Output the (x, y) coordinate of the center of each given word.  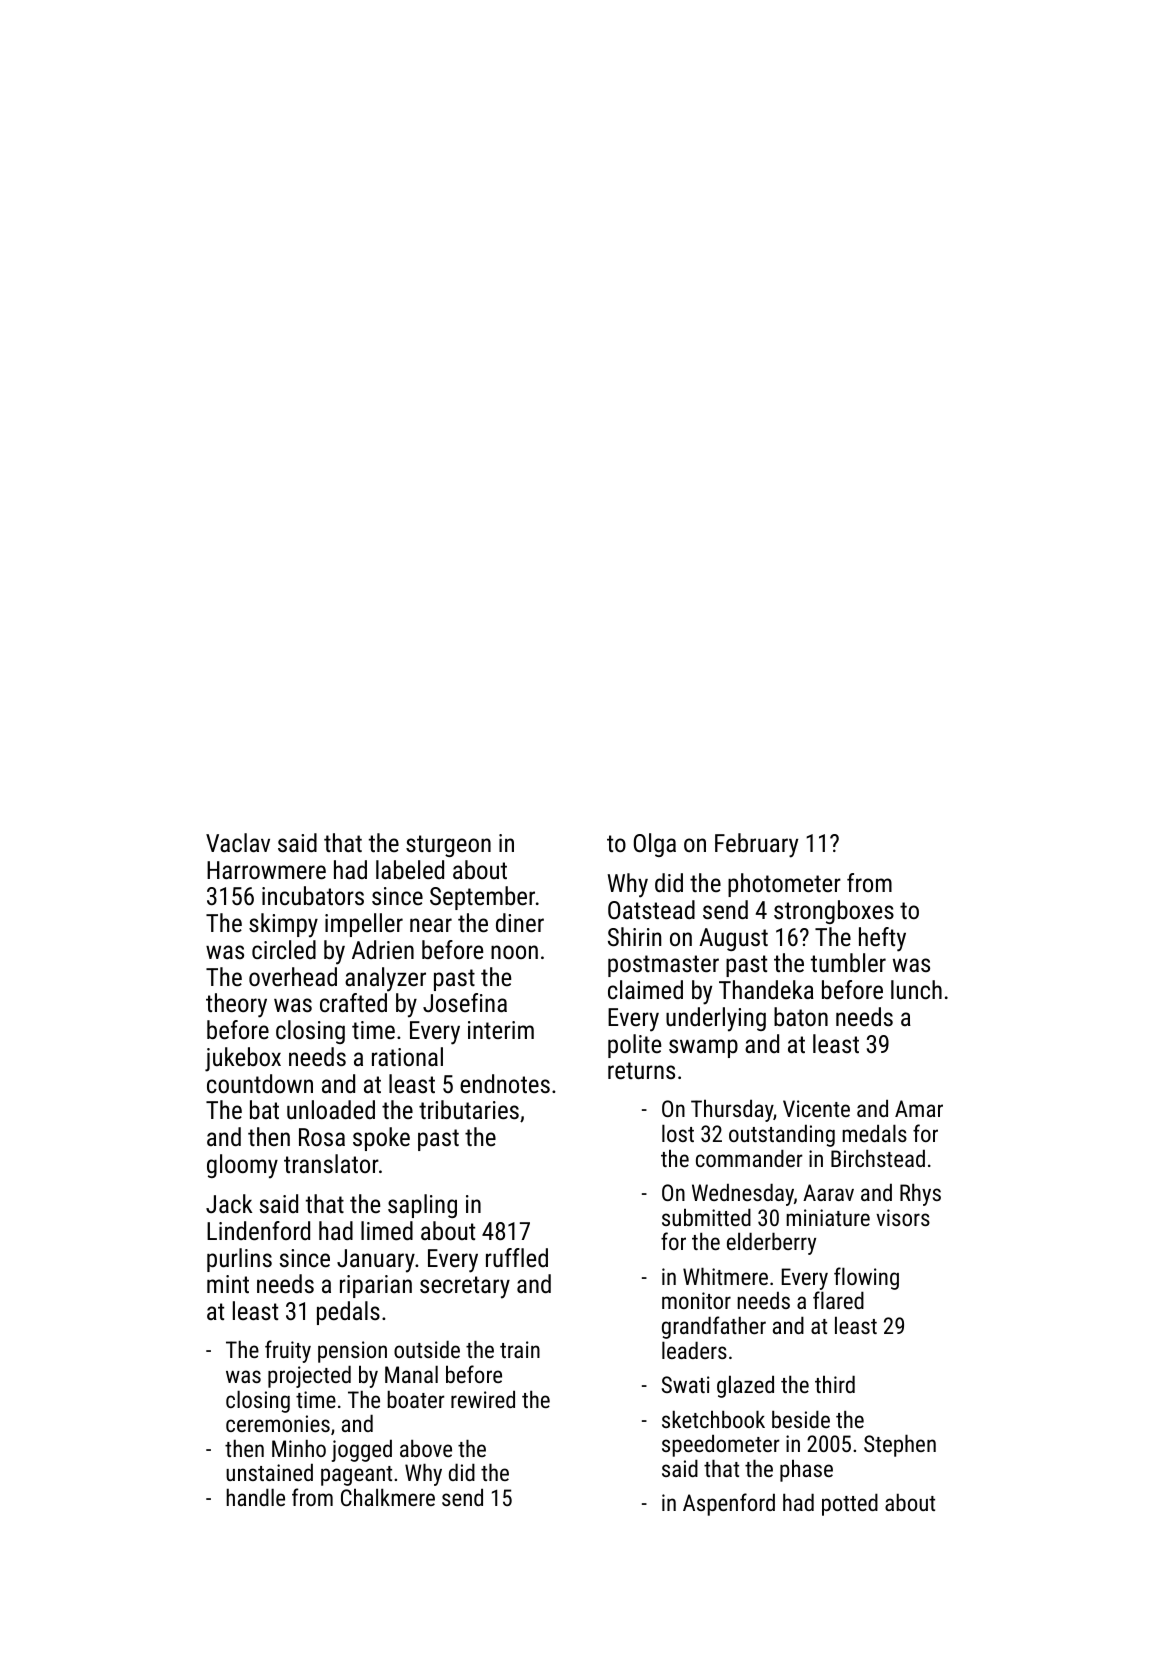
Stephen (900, 1445)
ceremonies (278, 1423)
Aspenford (729, 1504)
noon (514, 952)
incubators (313, 895)
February (756, 845)
